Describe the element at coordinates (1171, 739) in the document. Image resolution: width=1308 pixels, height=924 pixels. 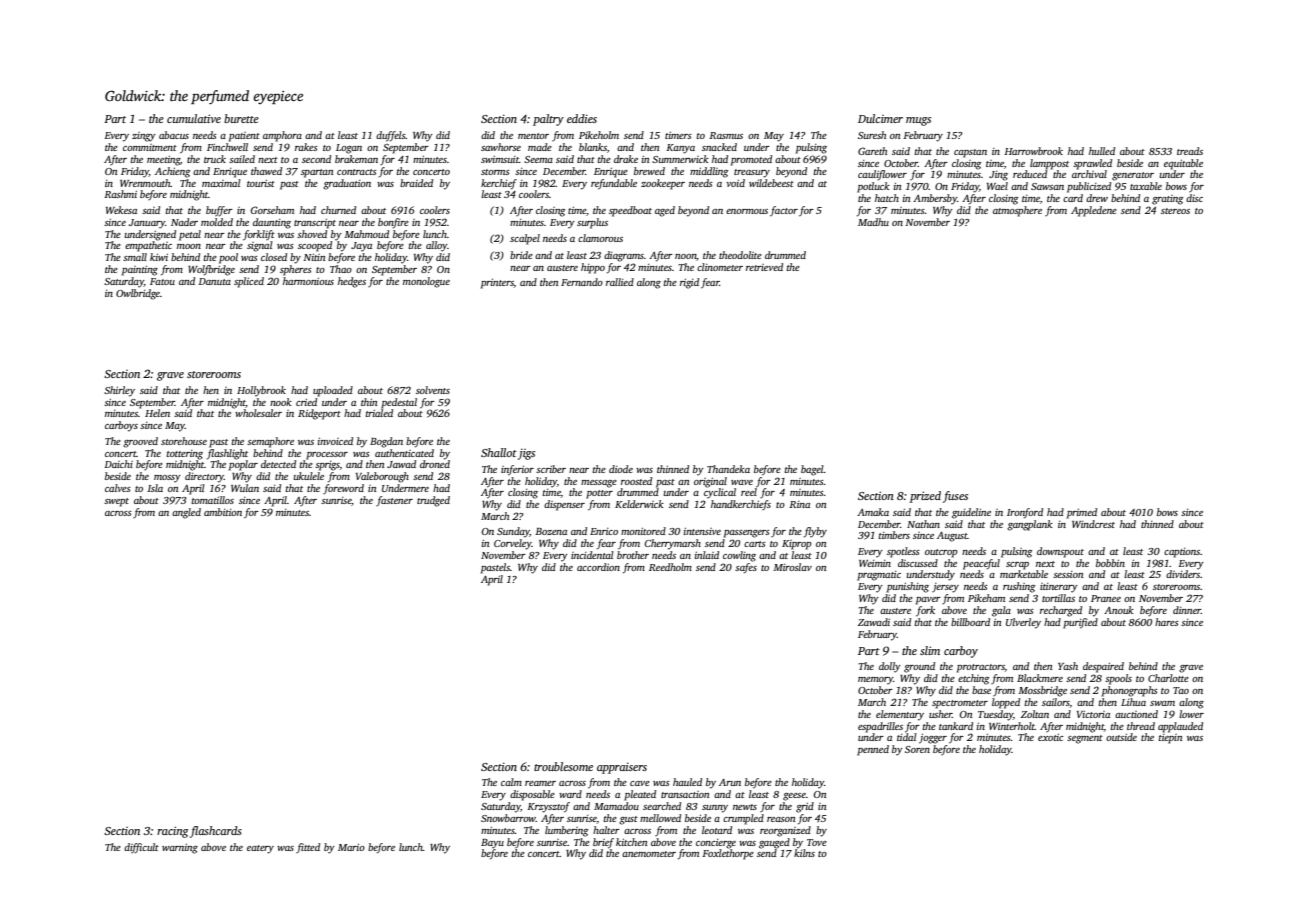
I see `tiepin` at that location.
